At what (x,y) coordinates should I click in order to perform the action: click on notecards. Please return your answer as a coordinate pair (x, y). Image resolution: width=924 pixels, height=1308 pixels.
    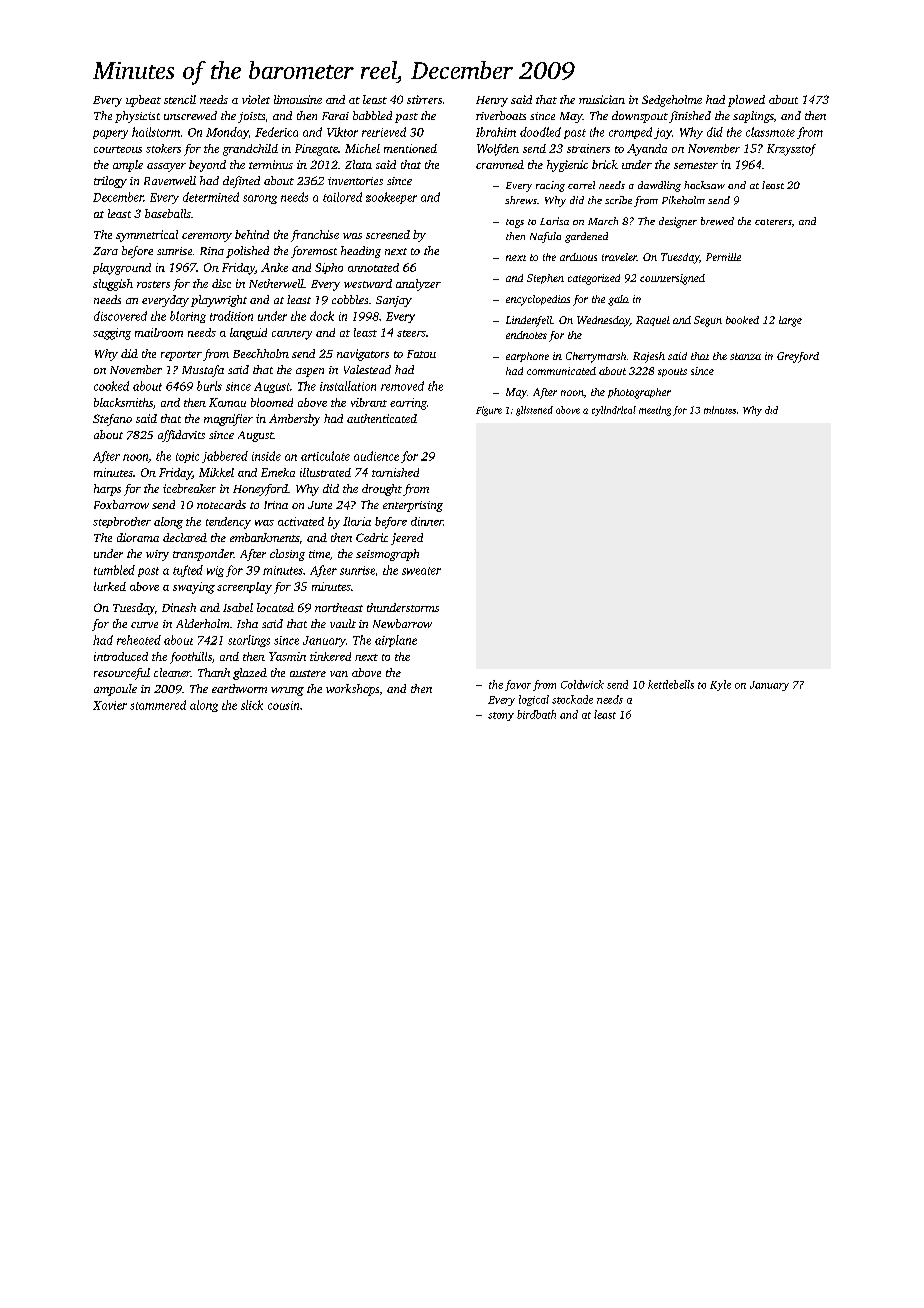
    Looking at the image, I should click on (221, 504).
